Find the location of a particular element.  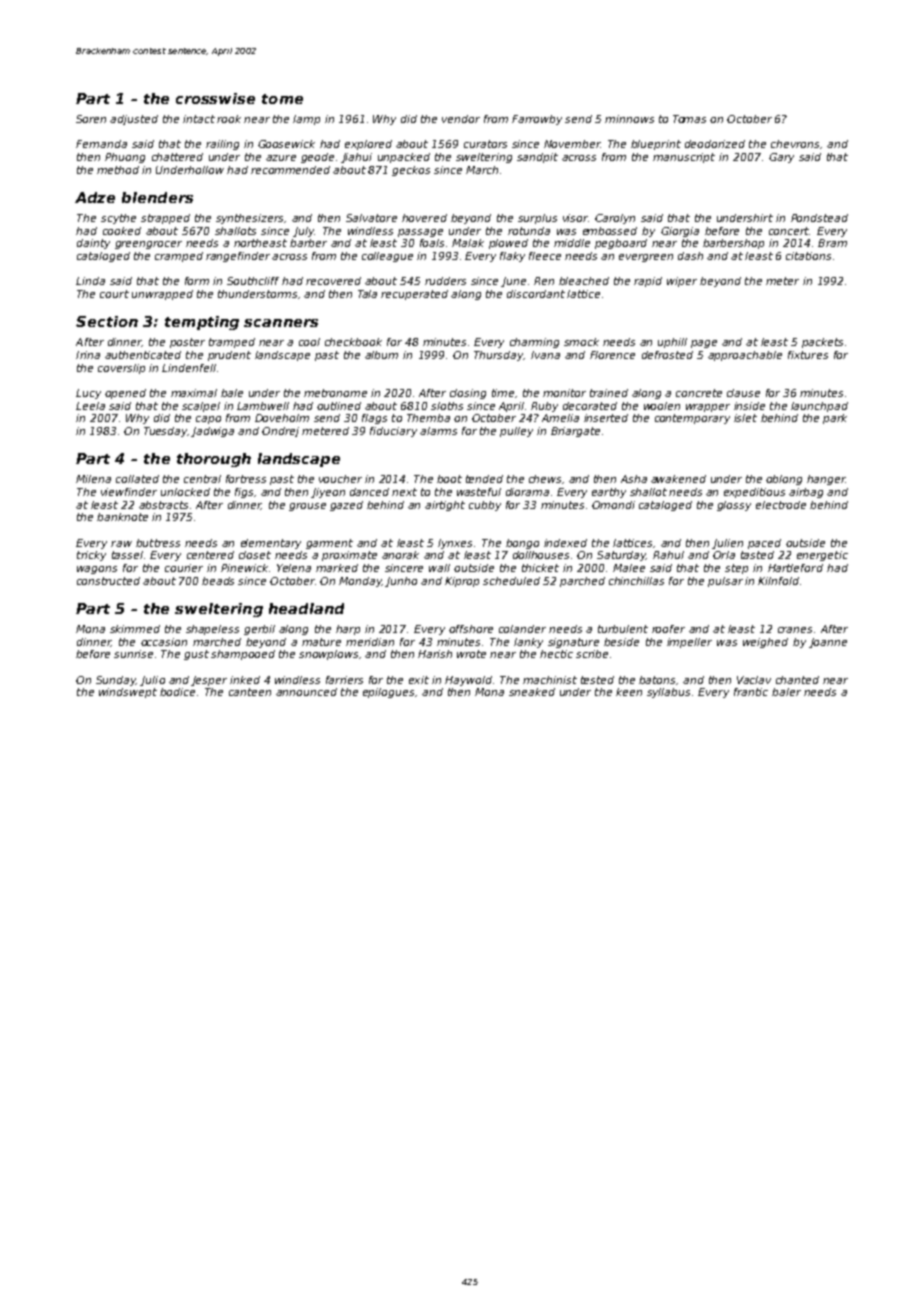

contemporary is located at coordinates (692, 419).
